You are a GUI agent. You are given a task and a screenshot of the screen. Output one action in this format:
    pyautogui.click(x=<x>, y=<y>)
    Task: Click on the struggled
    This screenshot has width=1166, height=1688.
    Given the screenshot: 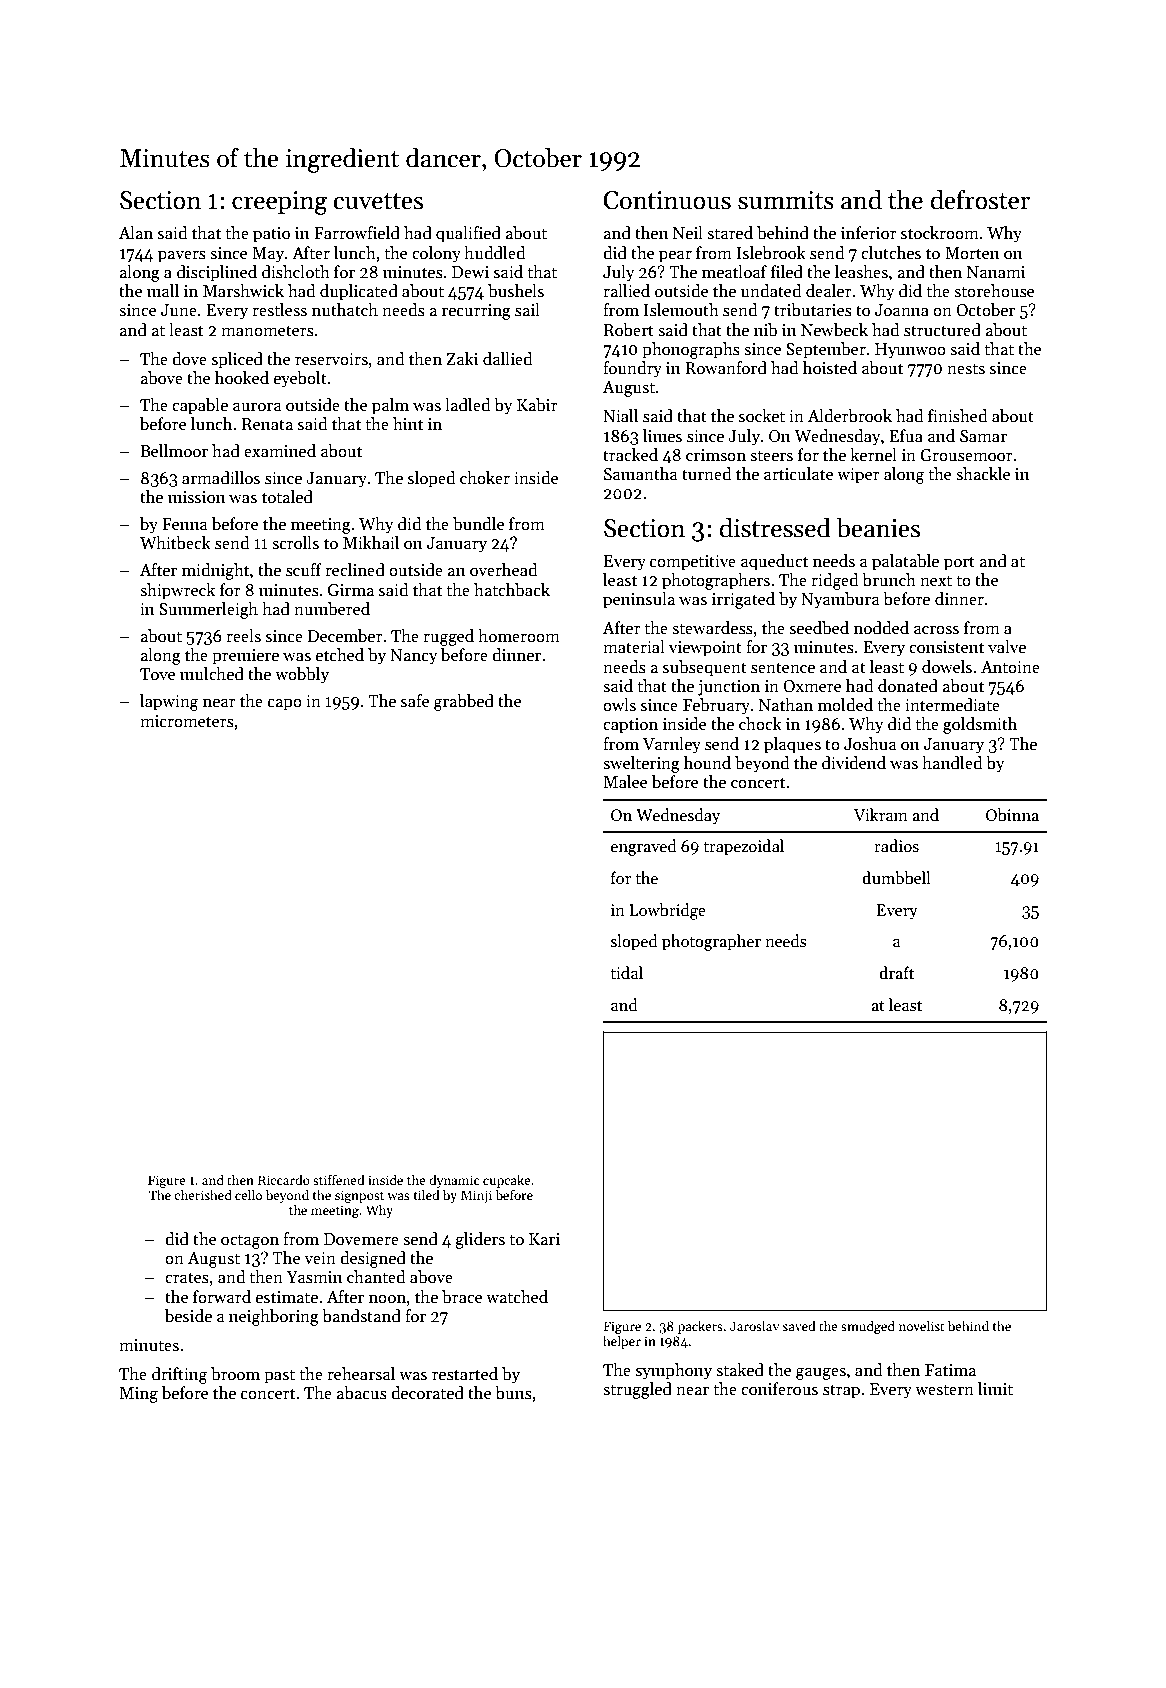 What is the action you would take?
    pyautogui.click(x=637, y=1390)
